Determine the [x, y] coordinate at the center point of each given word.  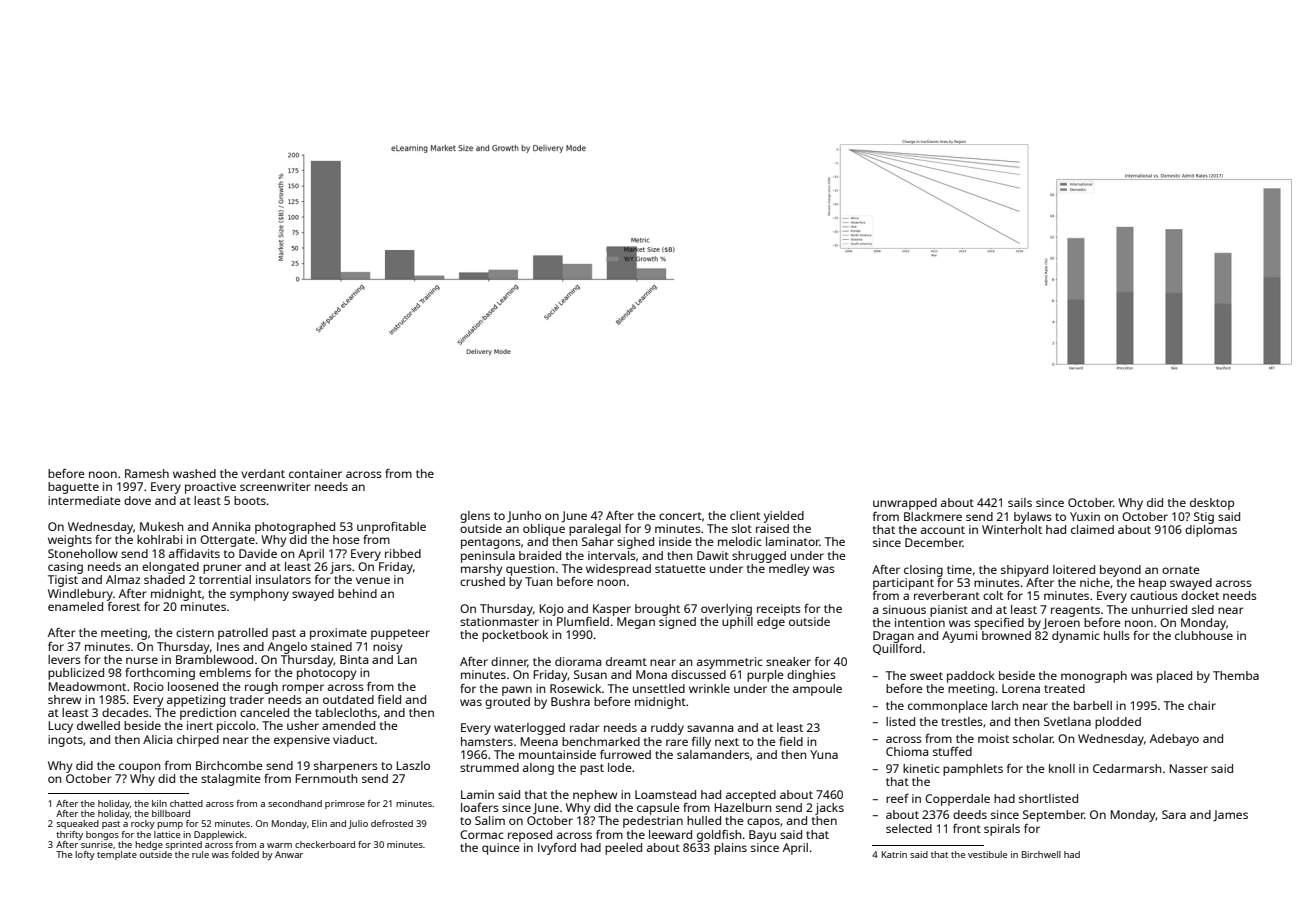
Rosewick [575, 688]
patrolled [243, 634]
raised [772, 528]
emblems [225, 672]
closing [923, 571]
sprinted [184, 845]
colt [993, 595]
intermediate [84, 500]
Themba [1236, 675]
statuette [680, 569]
